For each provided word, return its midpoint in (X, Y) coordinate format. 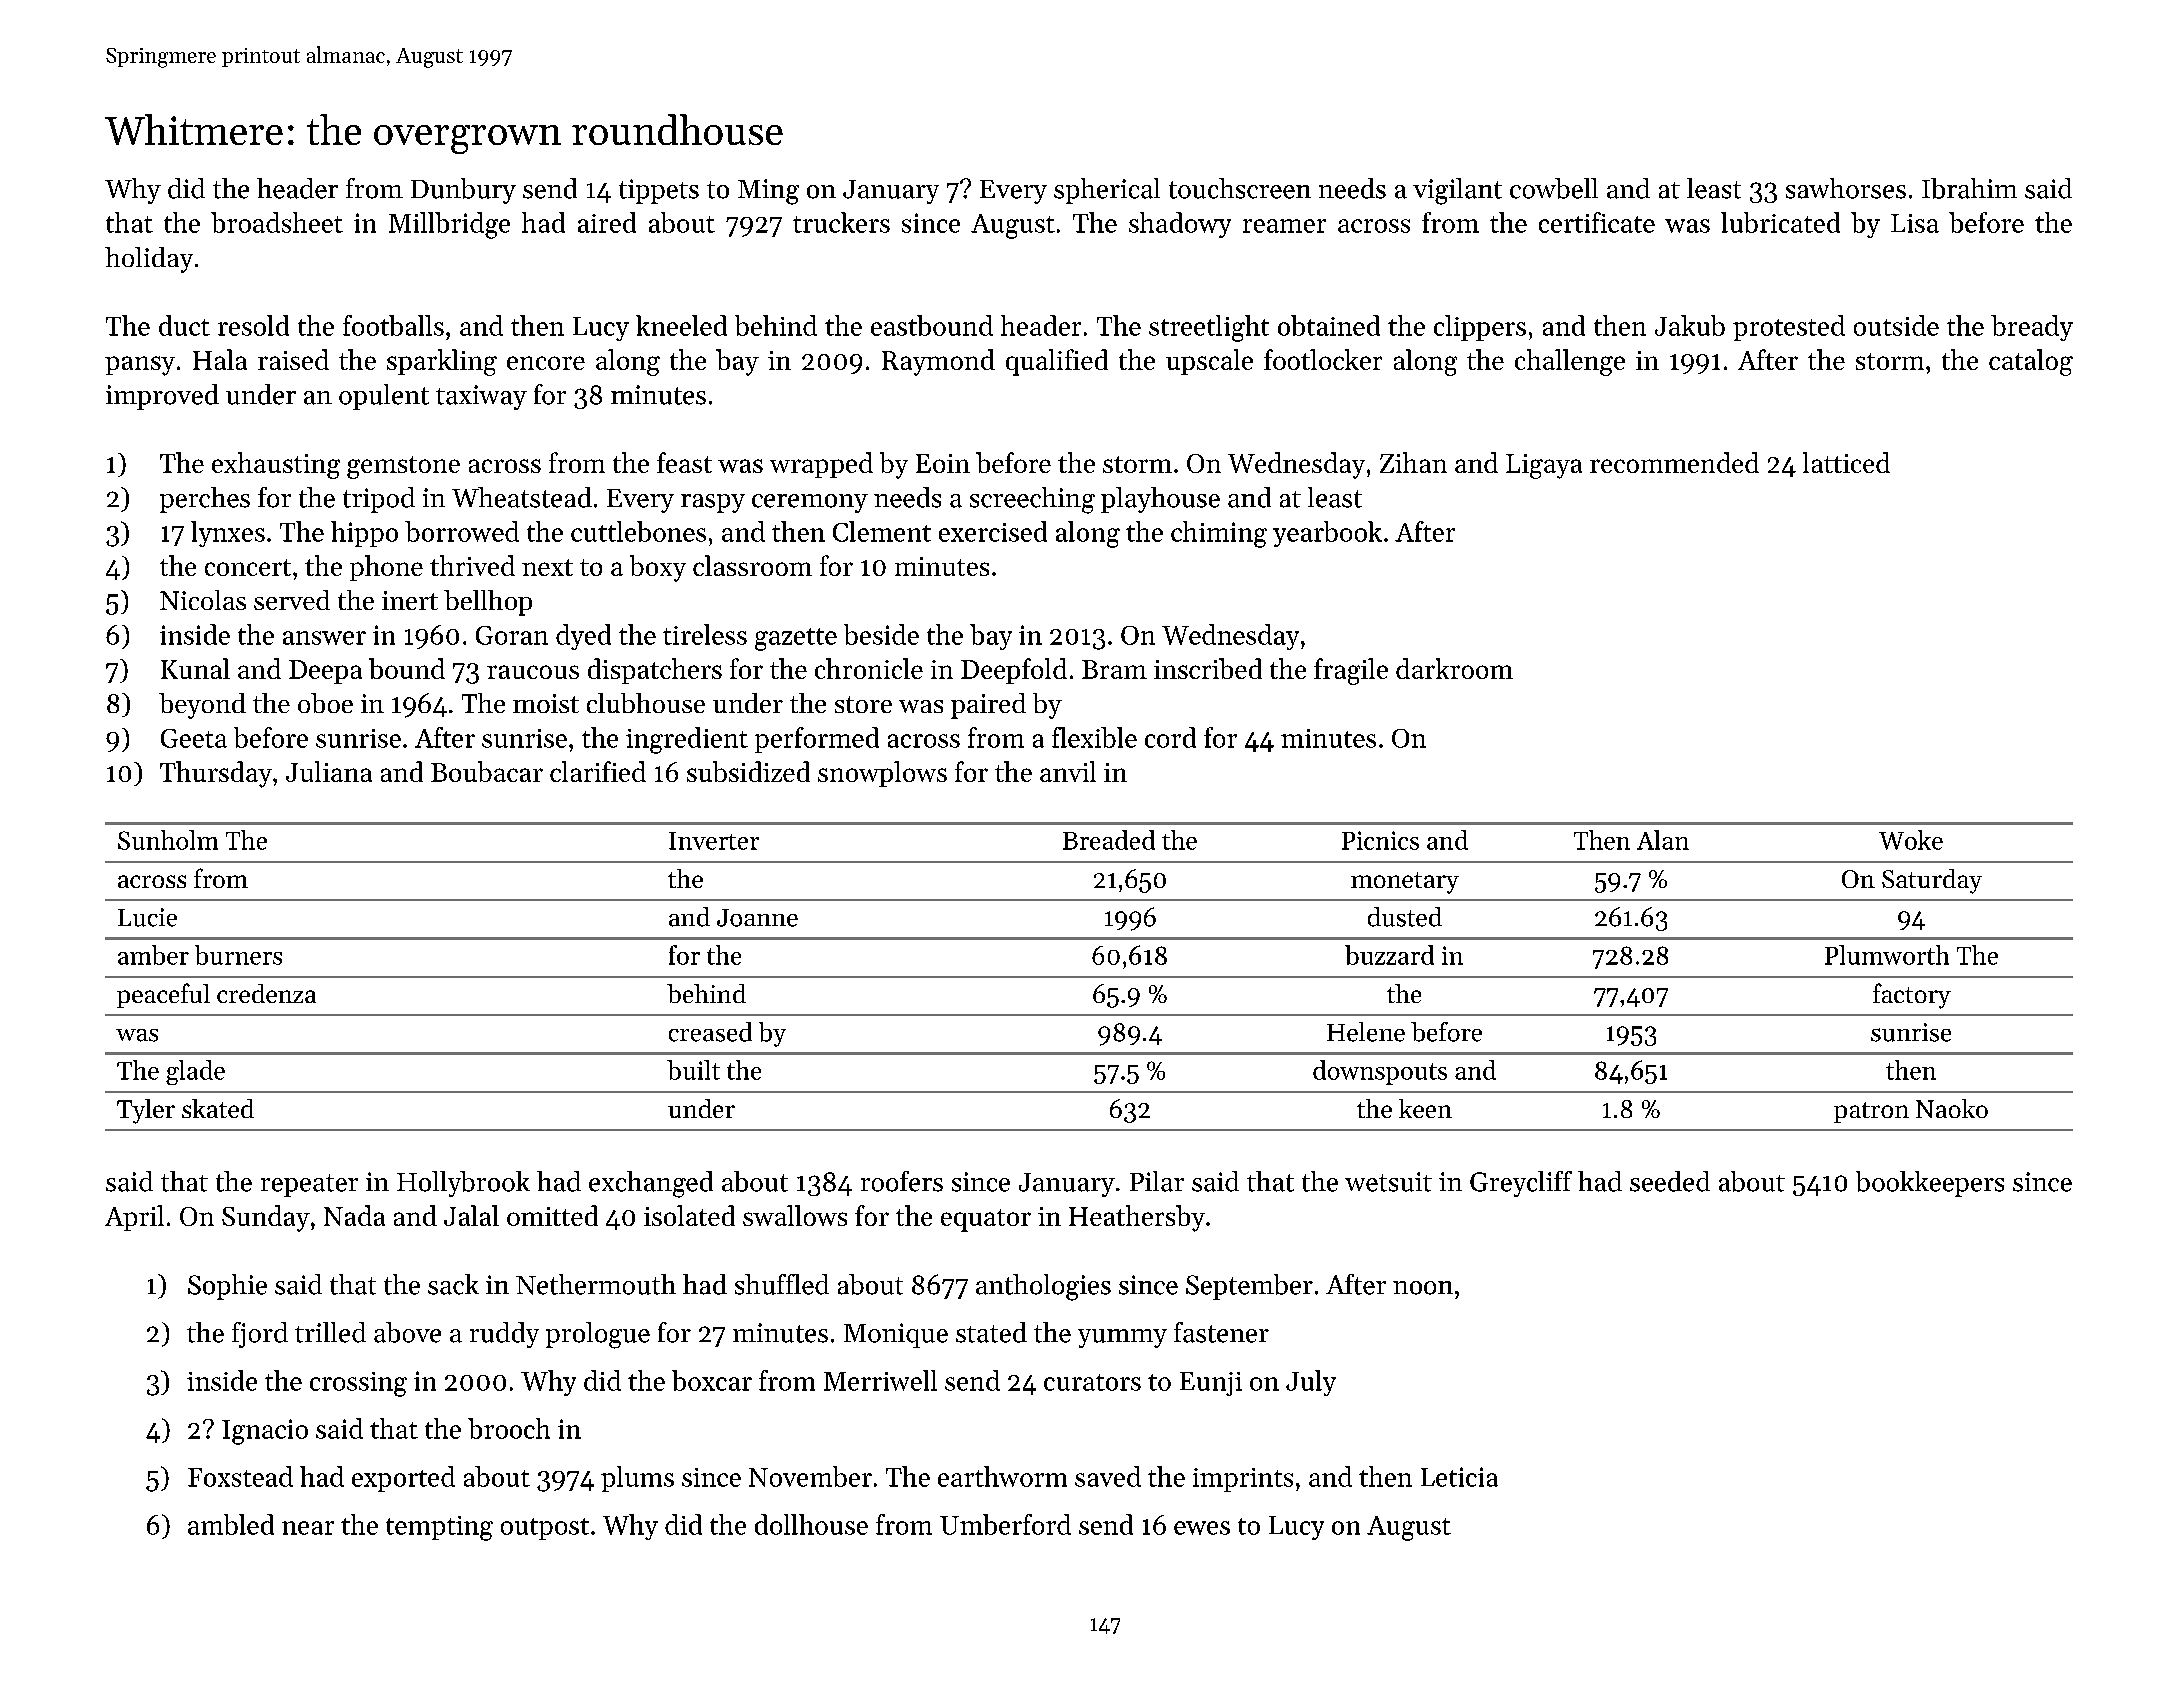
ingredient (687, 740)
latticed (1846, 462)
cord (1170, 737)
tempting (439, 1528)
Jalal (471, 1215)
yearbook (1327, 534)
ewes (1202, 1528)
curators (1092, 1382)
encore (546, 363)
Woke (1911, 840)
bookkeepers (1930, 1184)
